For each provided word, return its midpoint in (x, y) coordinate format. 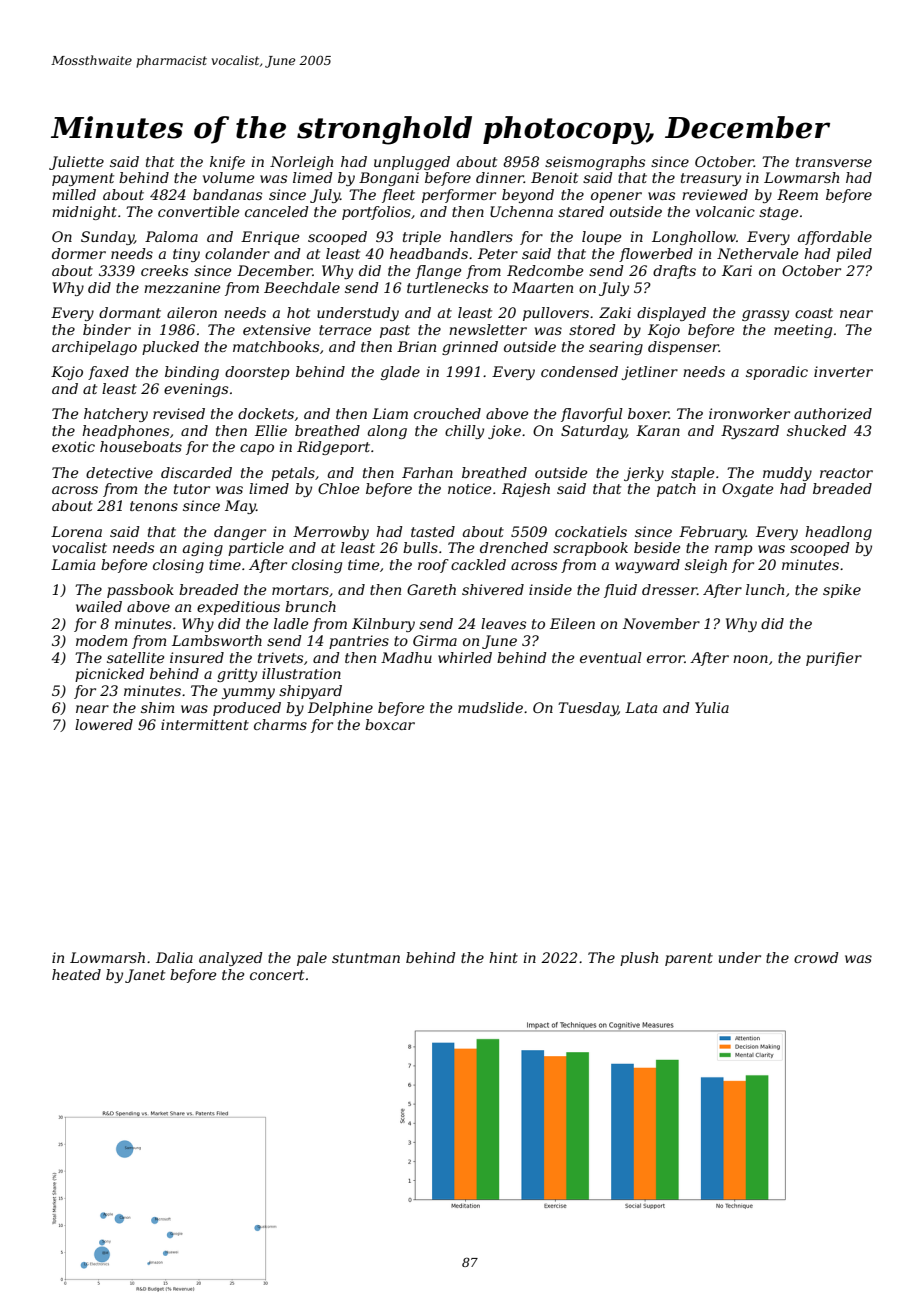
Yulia (712, 707)
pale (312, 959)
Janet (145, 976)
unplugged (412, 163)
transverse (834, 162)
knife (227, 163)
